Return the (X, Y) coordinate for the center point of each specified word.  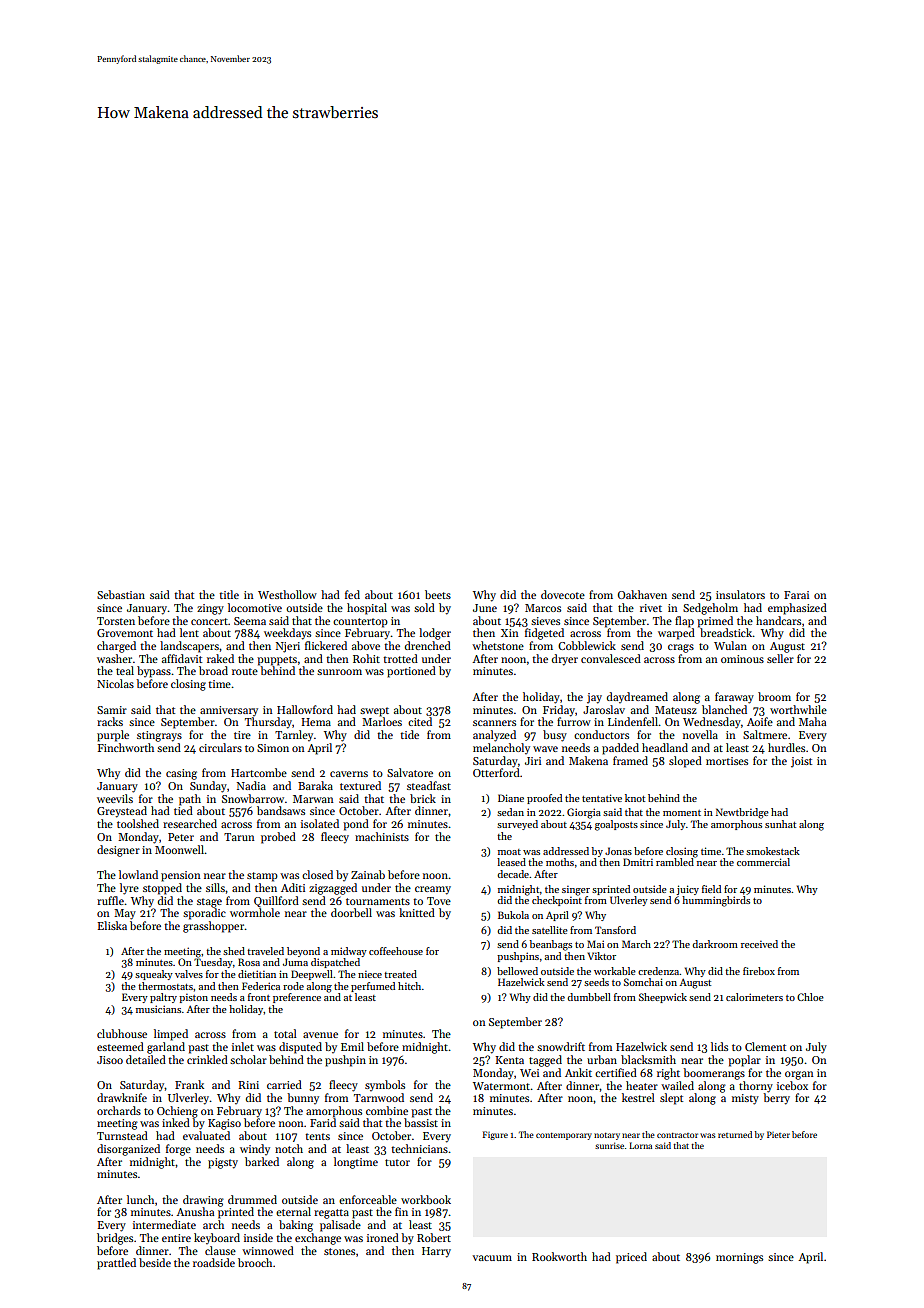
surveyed (517, 825)
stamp (262, 877)
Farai (796, 595)
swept (374, 712)
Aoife (760, 721)
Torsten (116, 621)
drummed (252, 1199)
